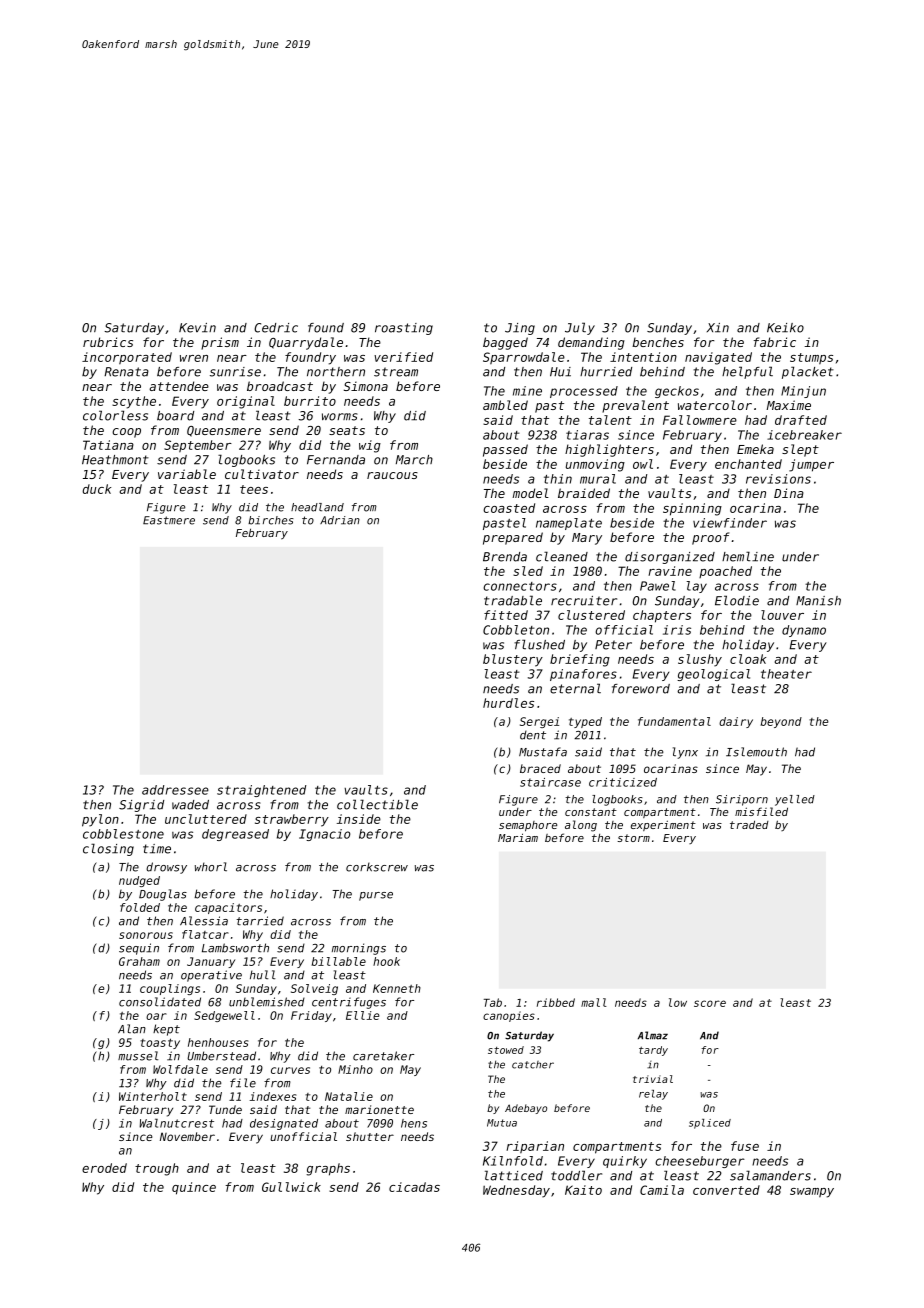 This screenshot has width=924, height=1308. What do you see at coordinates (141, 806) in the screenshot?
I see `Sigrid` at bounding box center [141, 806].
